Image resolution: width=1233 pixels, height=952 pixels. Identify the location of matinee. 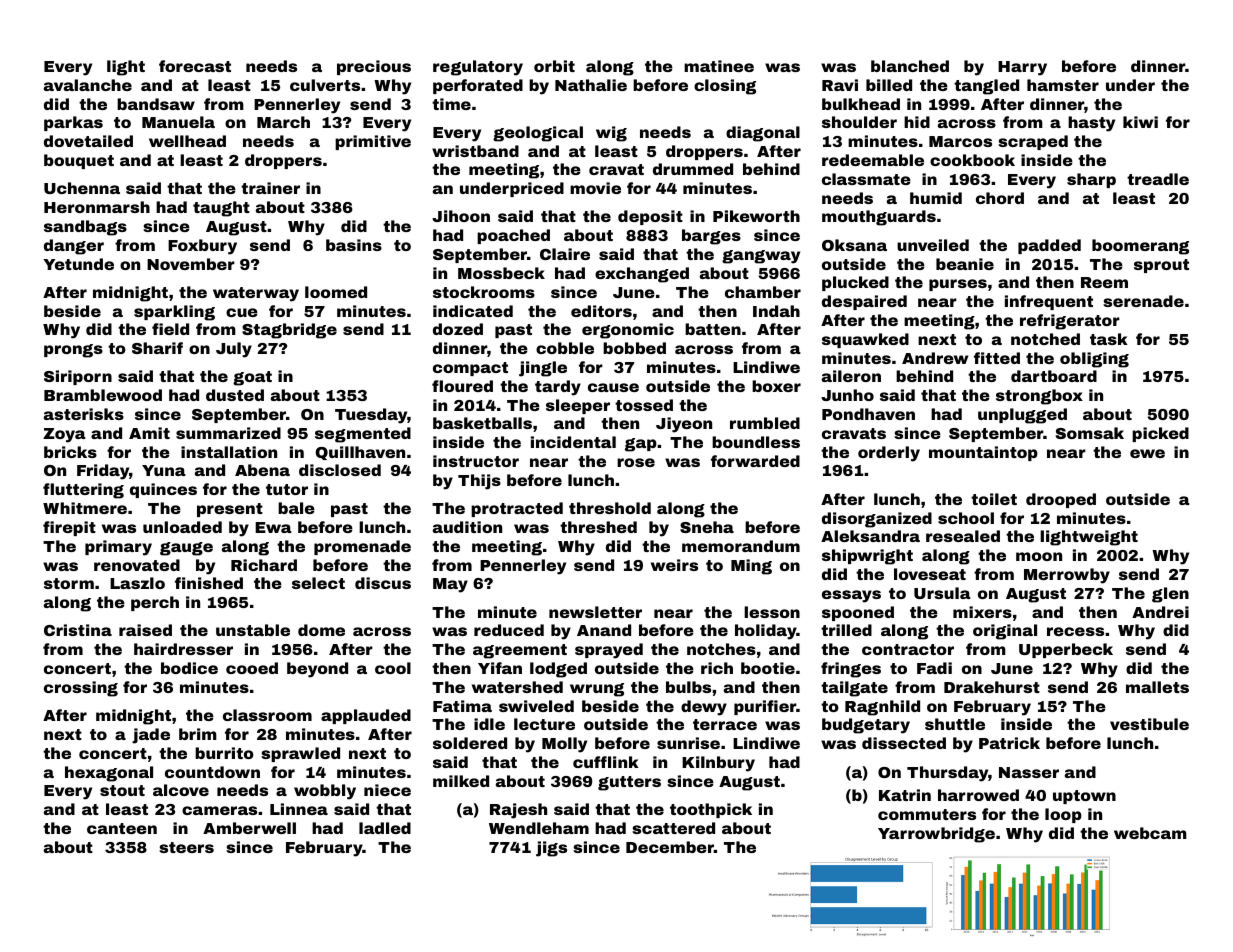
(719, 66).
